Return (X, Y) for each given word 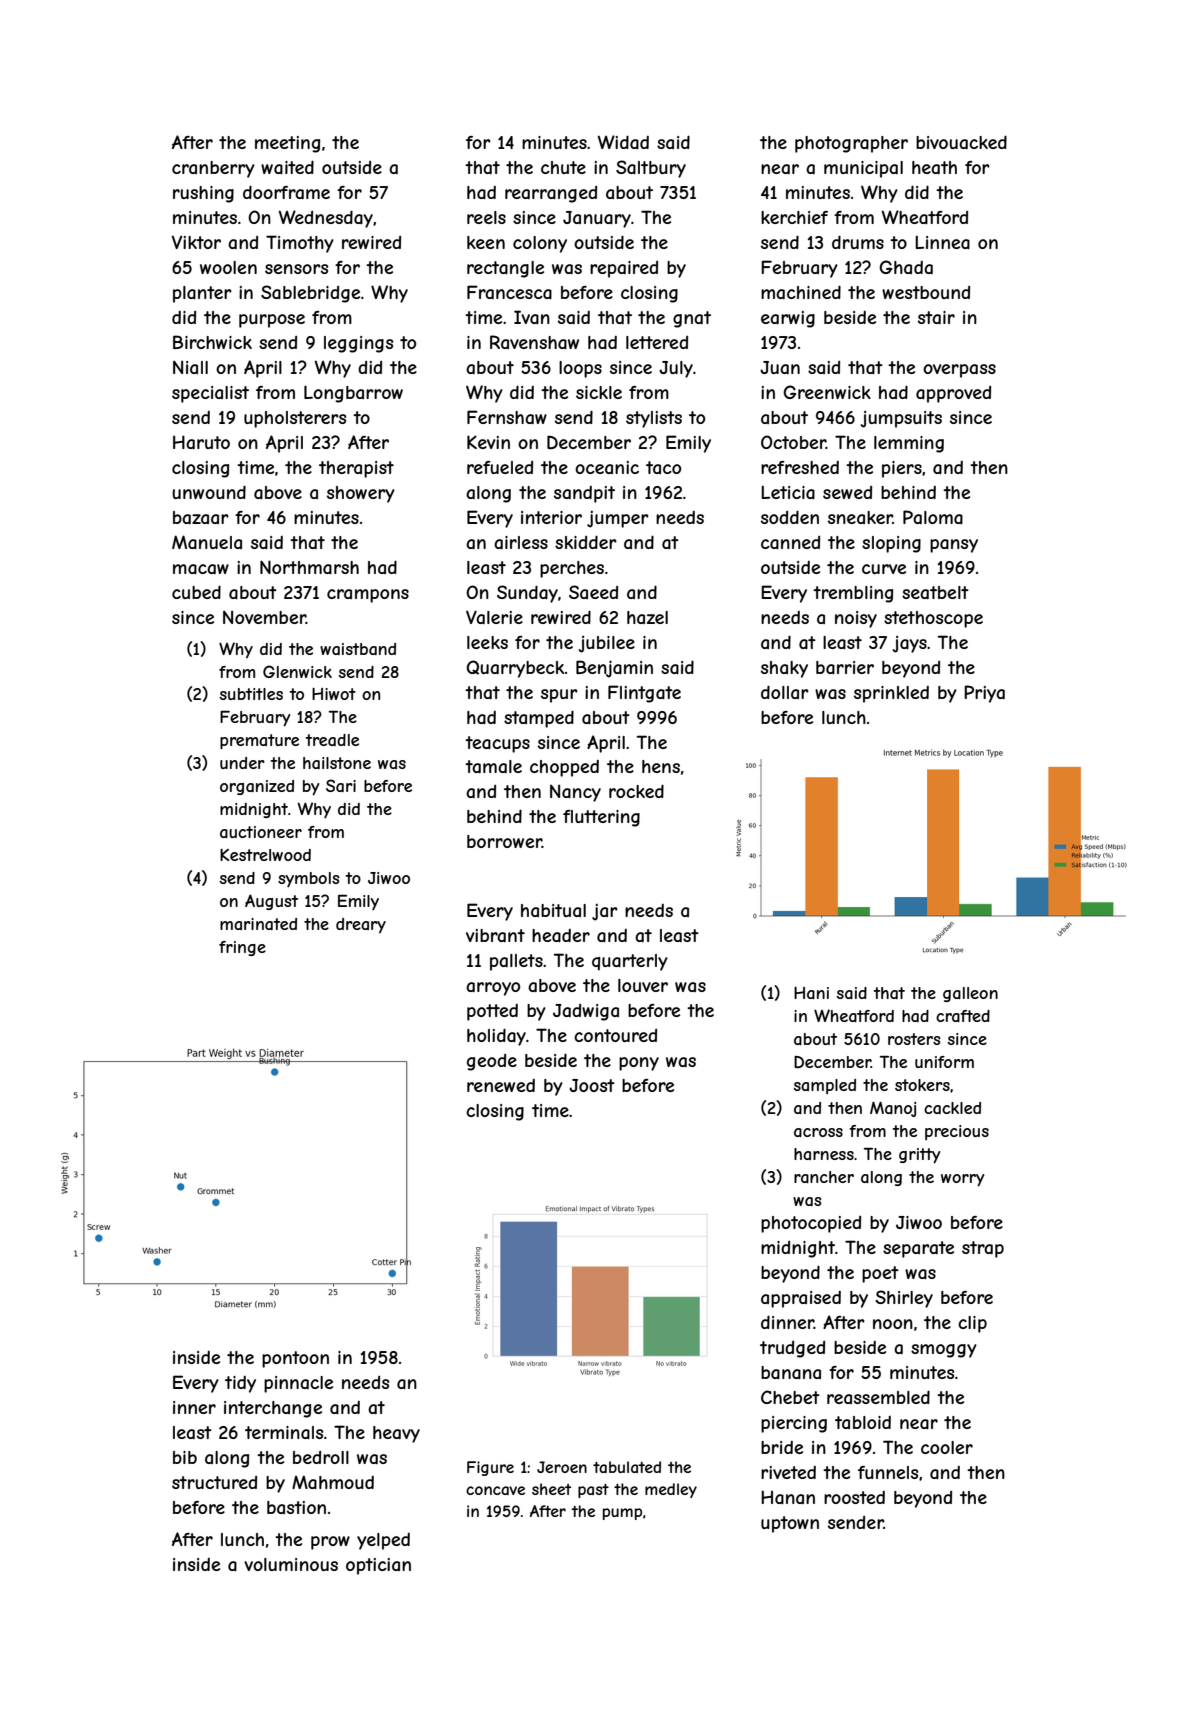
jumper (618, 519)
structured (214, 1482)
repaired (624, 269)
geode (492, 1062)
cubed (196, 592)
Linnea (942, 242)
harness (824, 1154)
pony (639, 1064)
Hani (811, 993)
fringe (242, 948)
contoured (615, 1035)
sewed (847, 492)
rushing (203, 194)
